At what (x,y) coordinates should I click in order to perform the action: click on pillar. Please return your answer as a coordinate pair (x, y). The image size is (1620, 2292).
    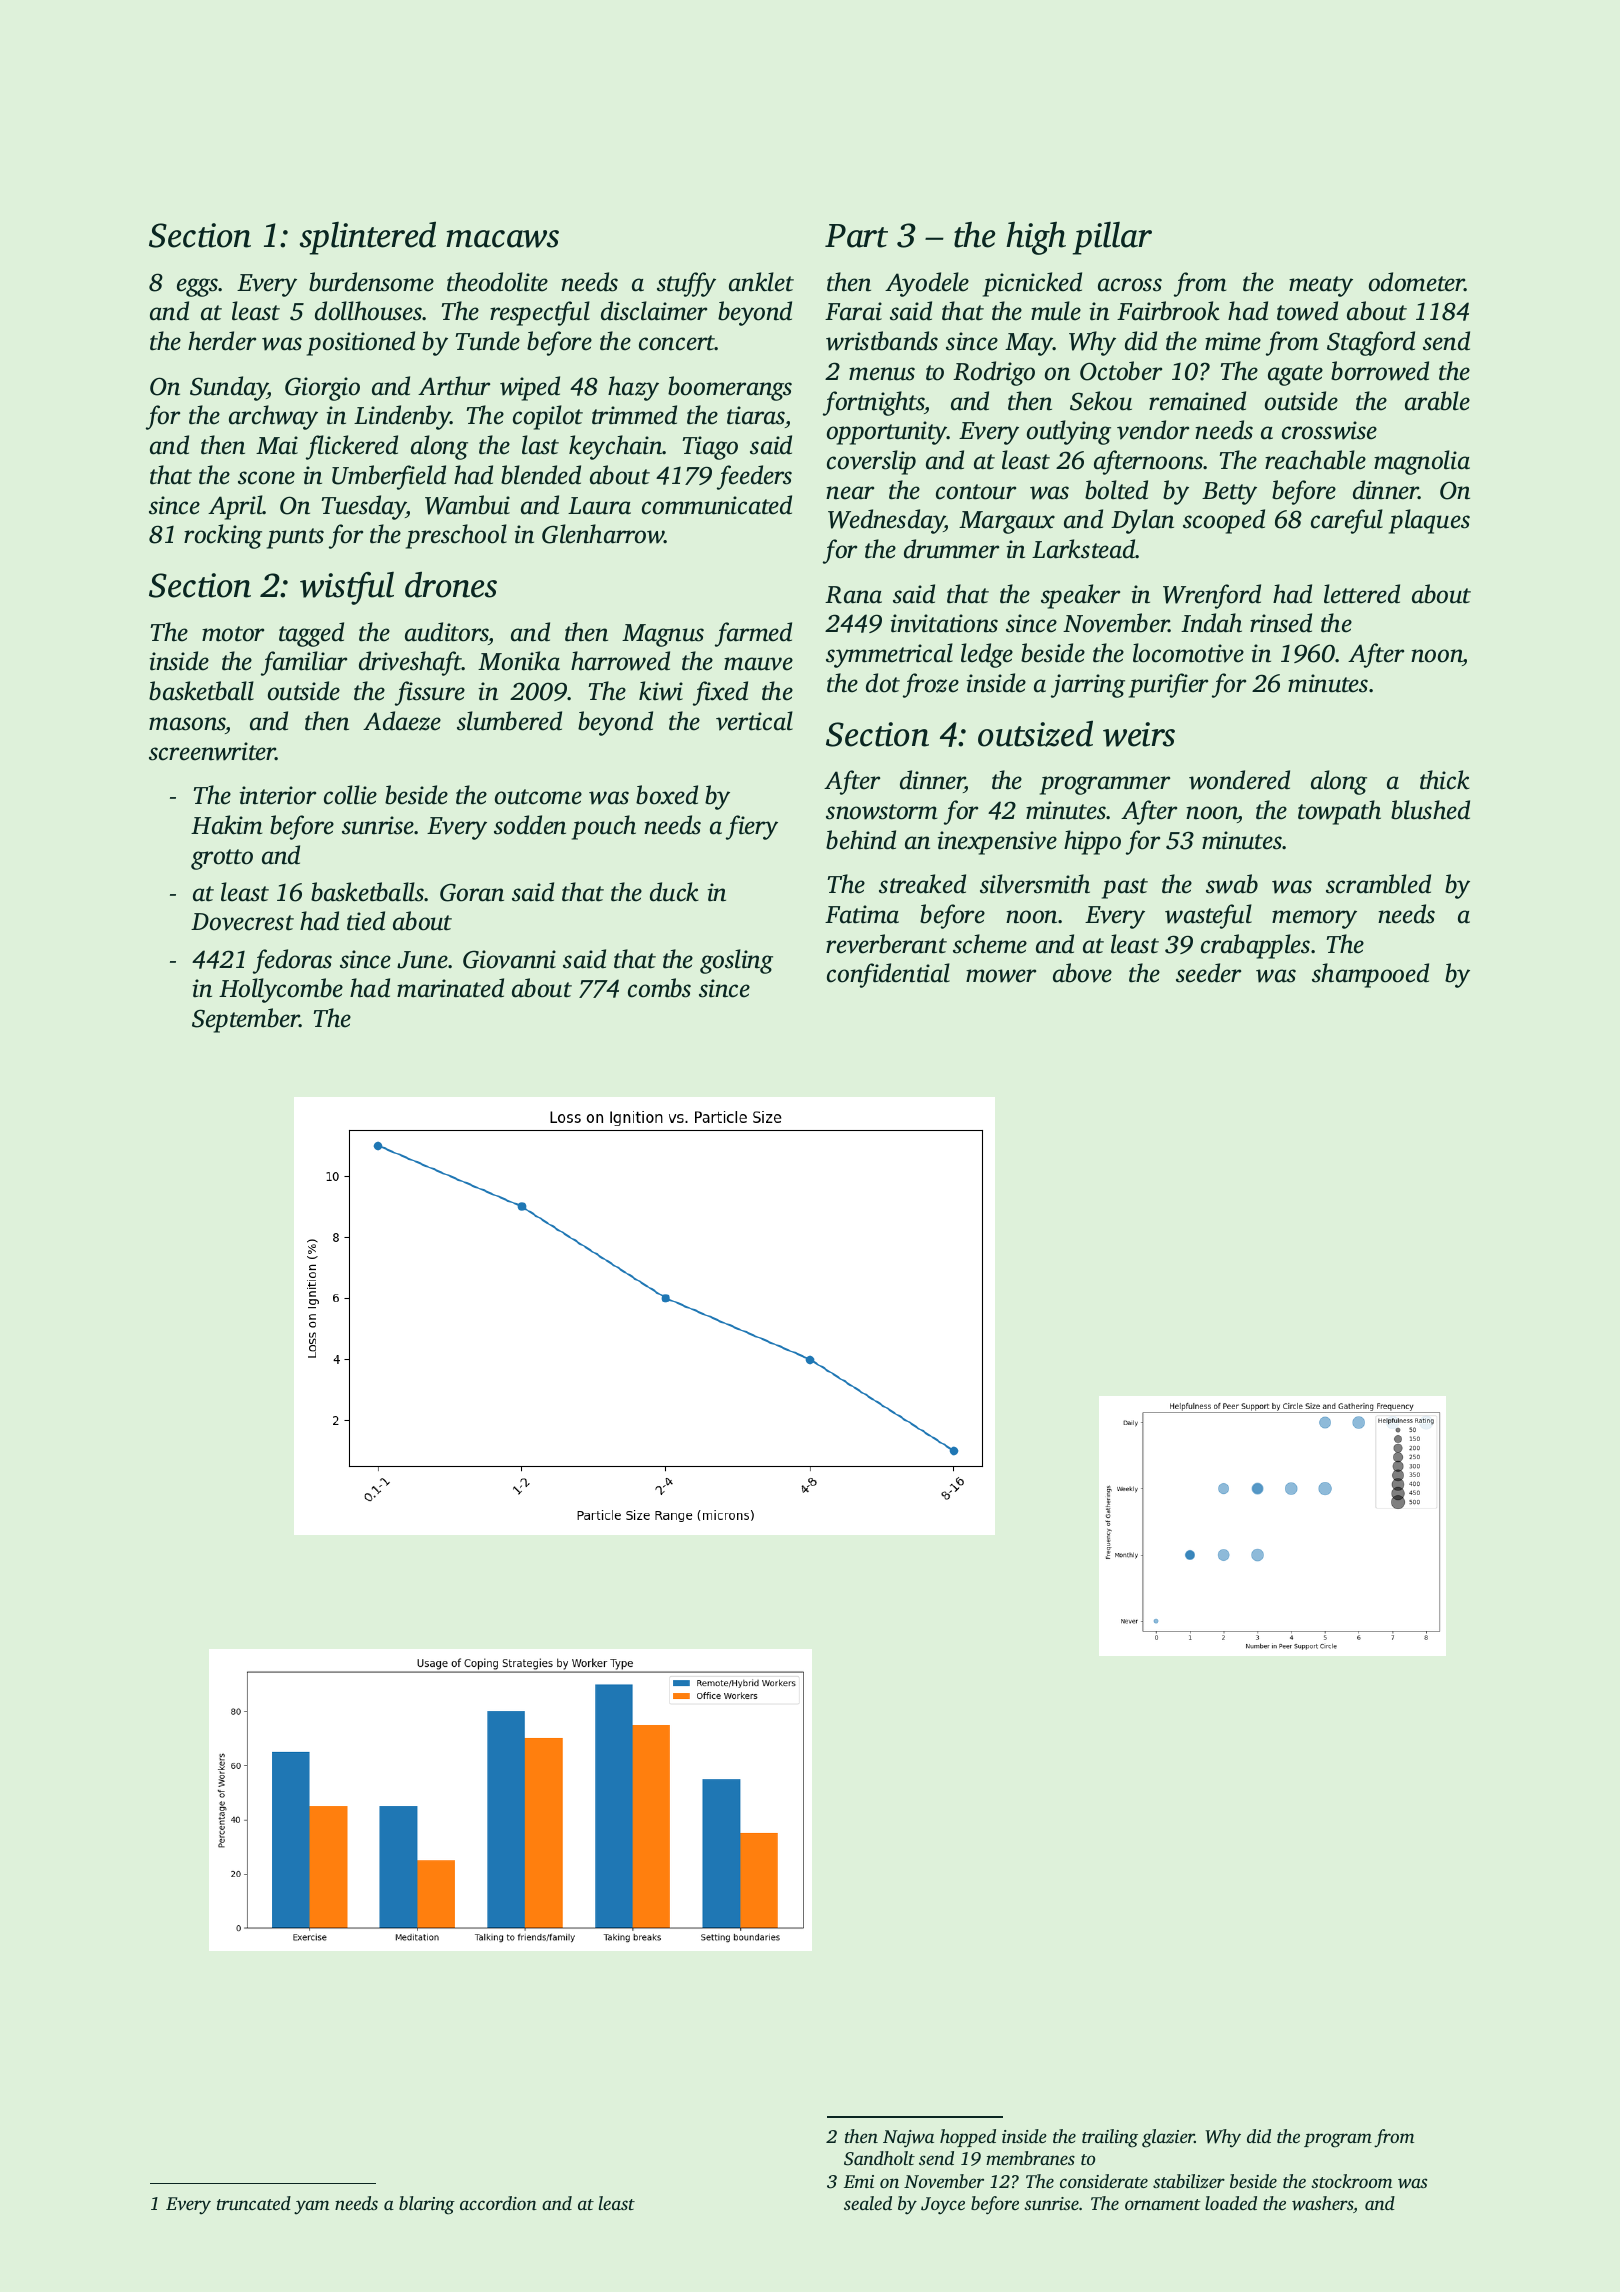
    Looking at the image, I should click on (1112, 238).
